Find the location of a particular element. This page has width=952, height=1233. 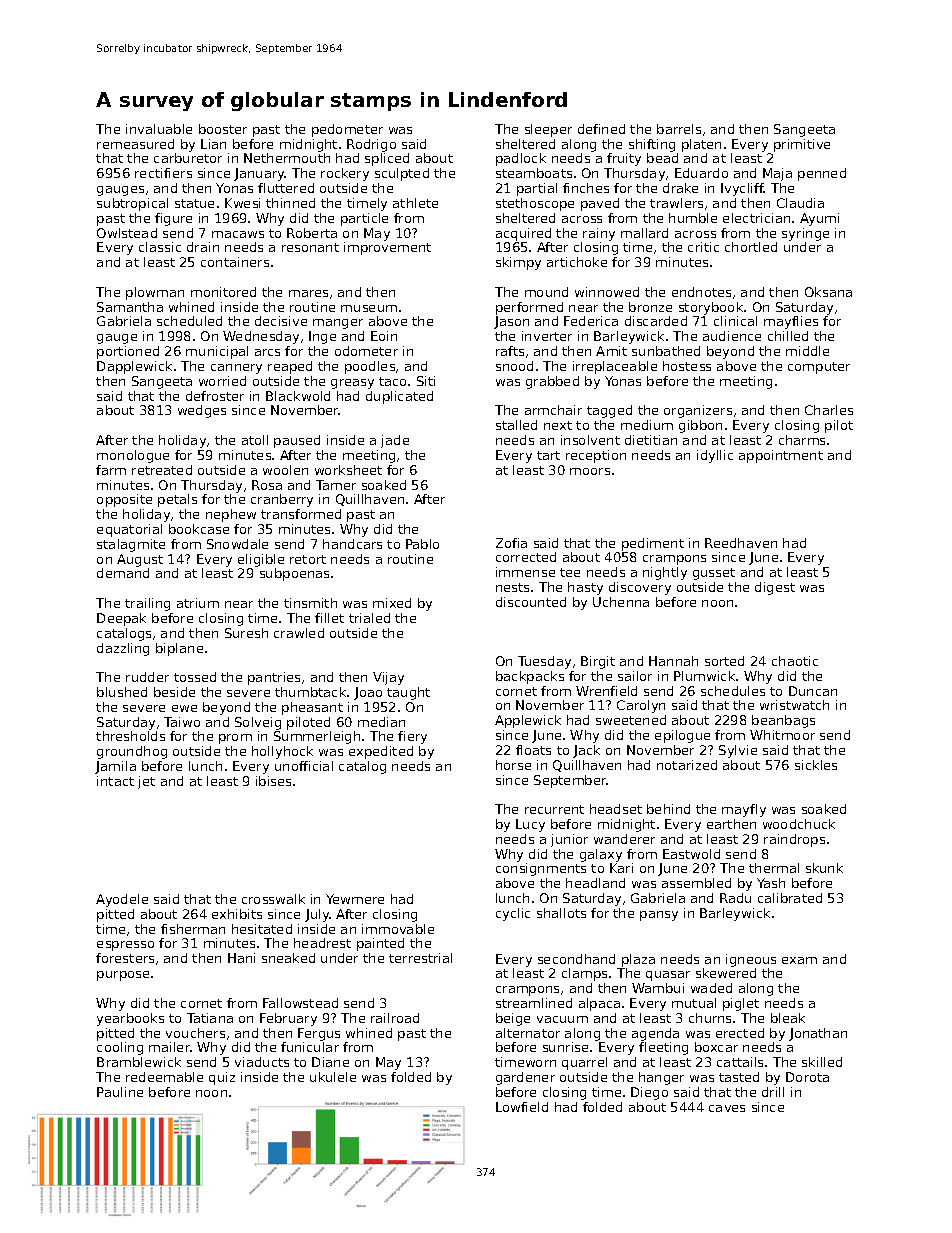

remeasured is located at coordinates (135, 144).
